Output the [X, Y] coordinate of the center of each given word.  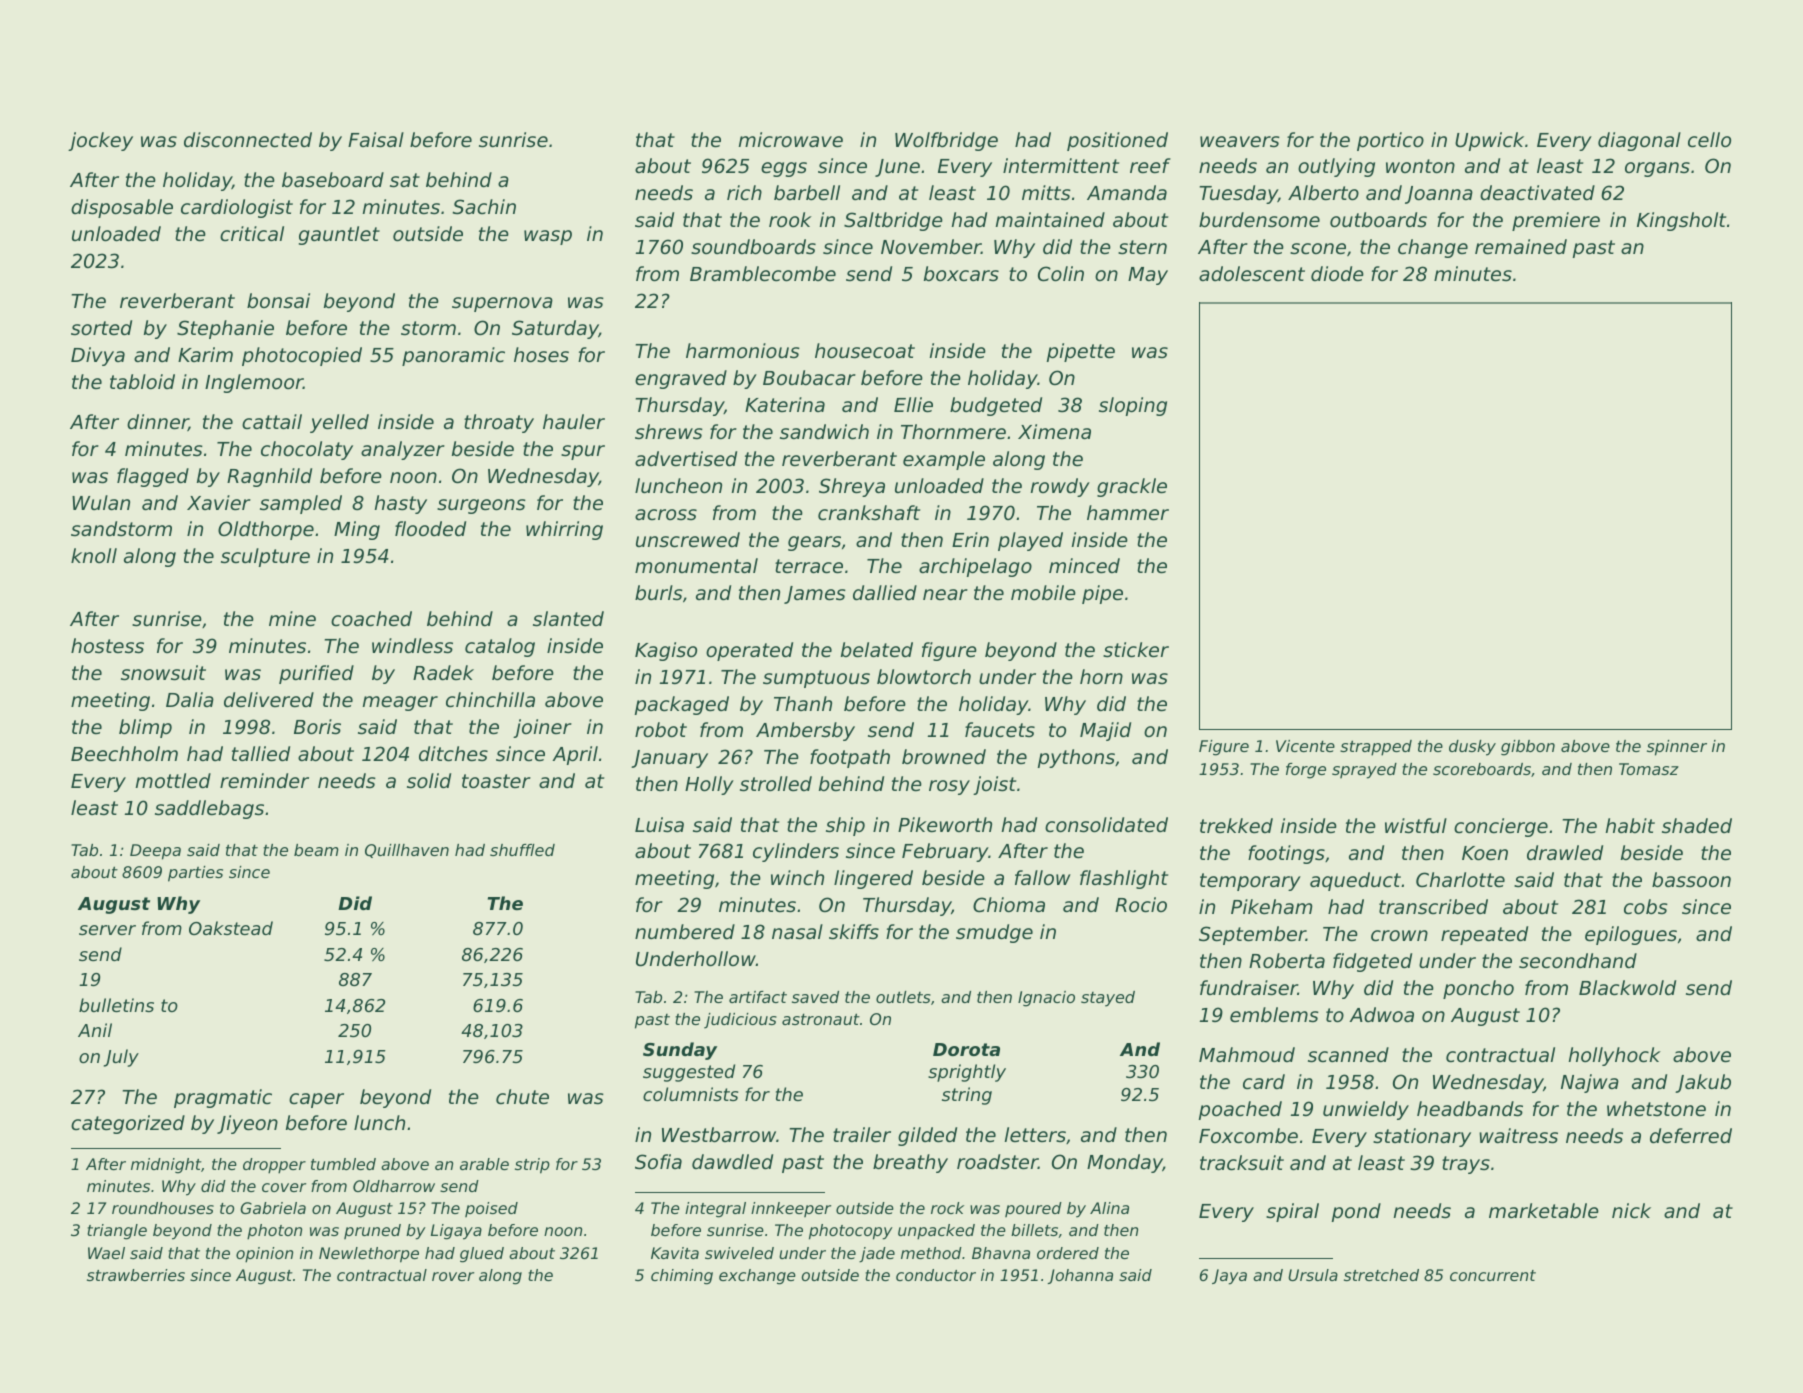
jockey [100, 141]
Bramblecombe [763, 274]
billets [1034, 1230]
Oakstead [231, 928]
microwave [791, 140]
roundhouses [163, 1208]
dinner [158, 422]
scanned [1348, 1055]
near [945, 594]
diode [1337, 274]
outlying [1336, 167]
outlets [903, 997]
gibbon [1528, 748]
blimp [145, 728]
